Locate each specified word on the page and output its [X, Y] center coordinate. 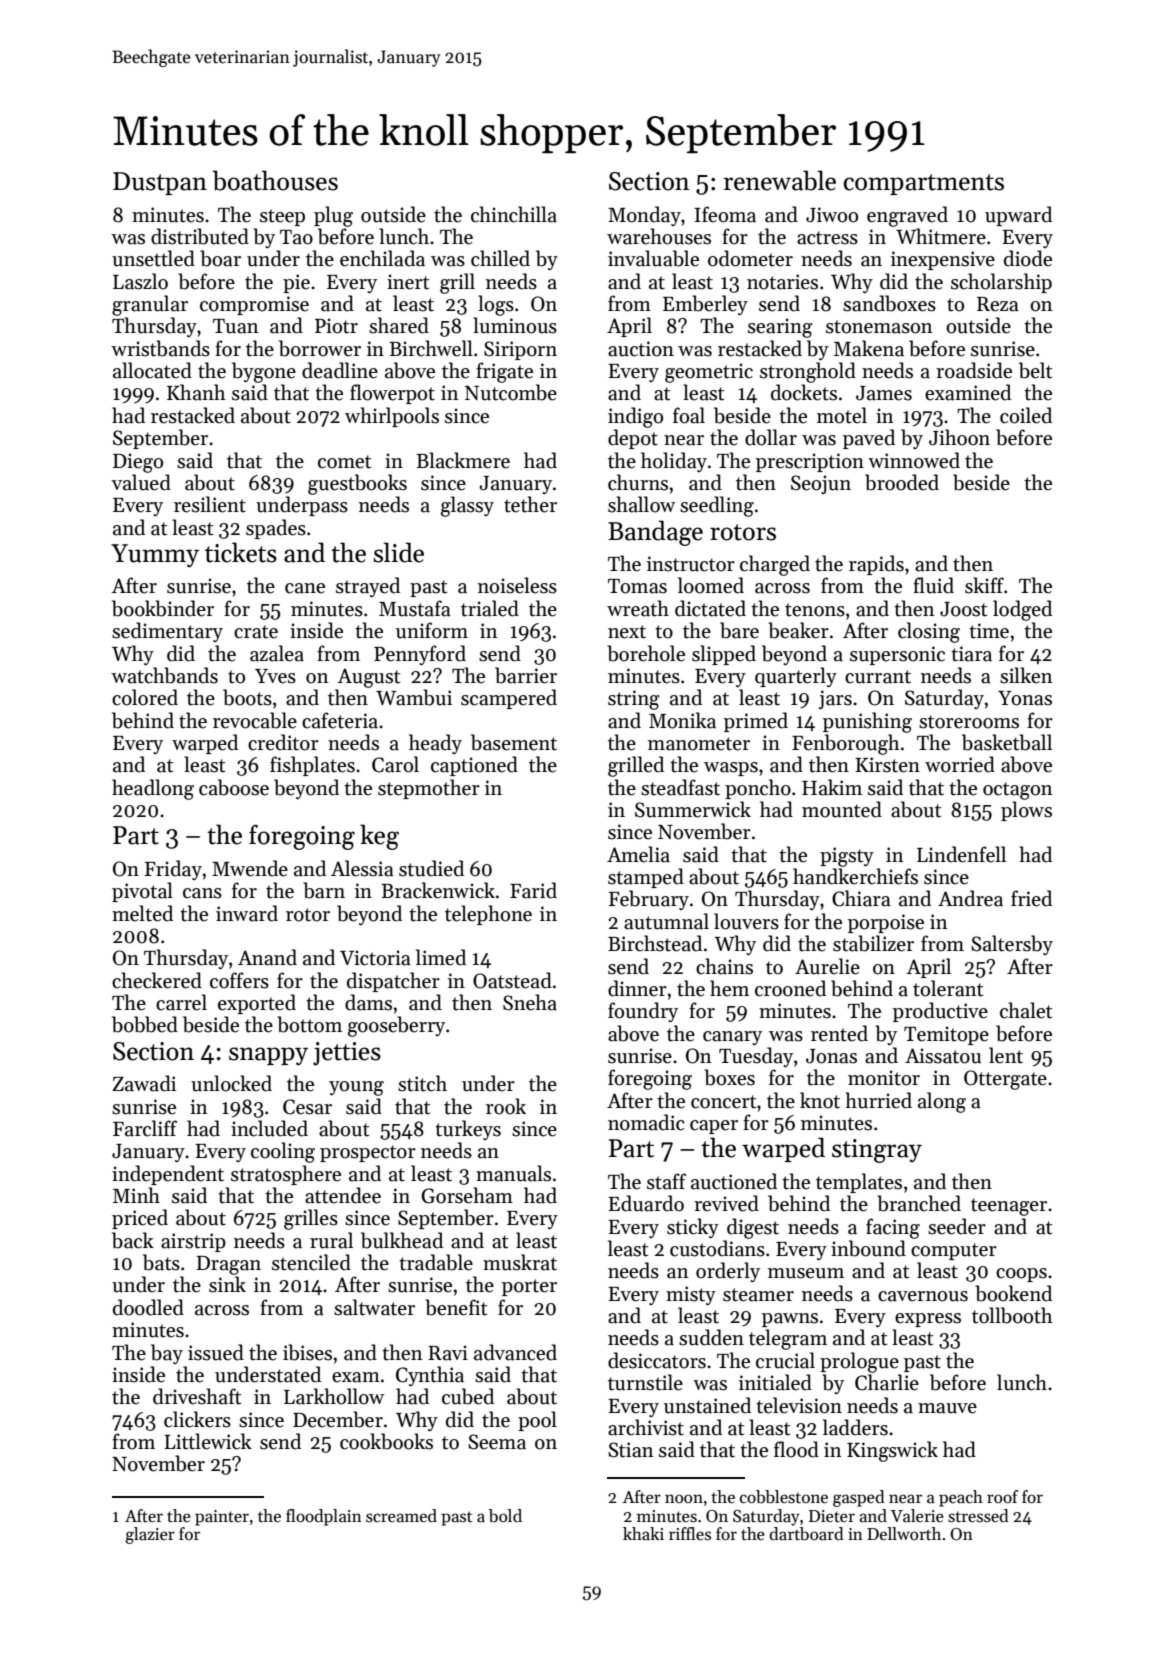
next [627, 632]
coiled [1026, 415]
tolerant [948, 988]
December [338, 1419]
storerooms [969, 722]
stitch [422, 1083]
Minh [136, 1195]
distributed [200, 236]
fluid [933, 585]
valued [141, 482]
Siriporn [520, 350]
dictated [710, 608]
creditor [283, 742]
